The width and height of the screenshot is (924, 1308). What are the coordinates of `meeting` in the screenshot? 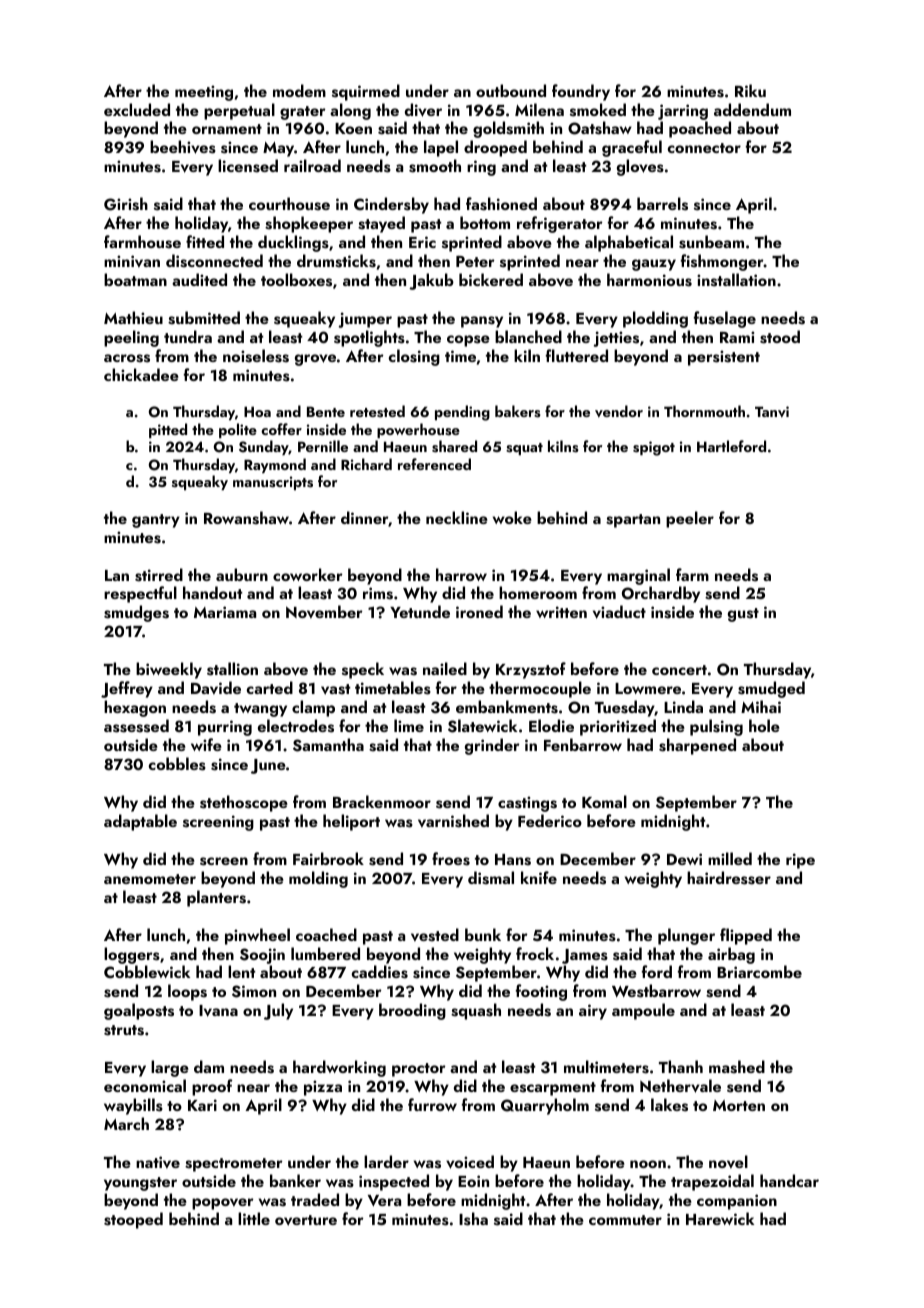 It's located at (204, 93).
